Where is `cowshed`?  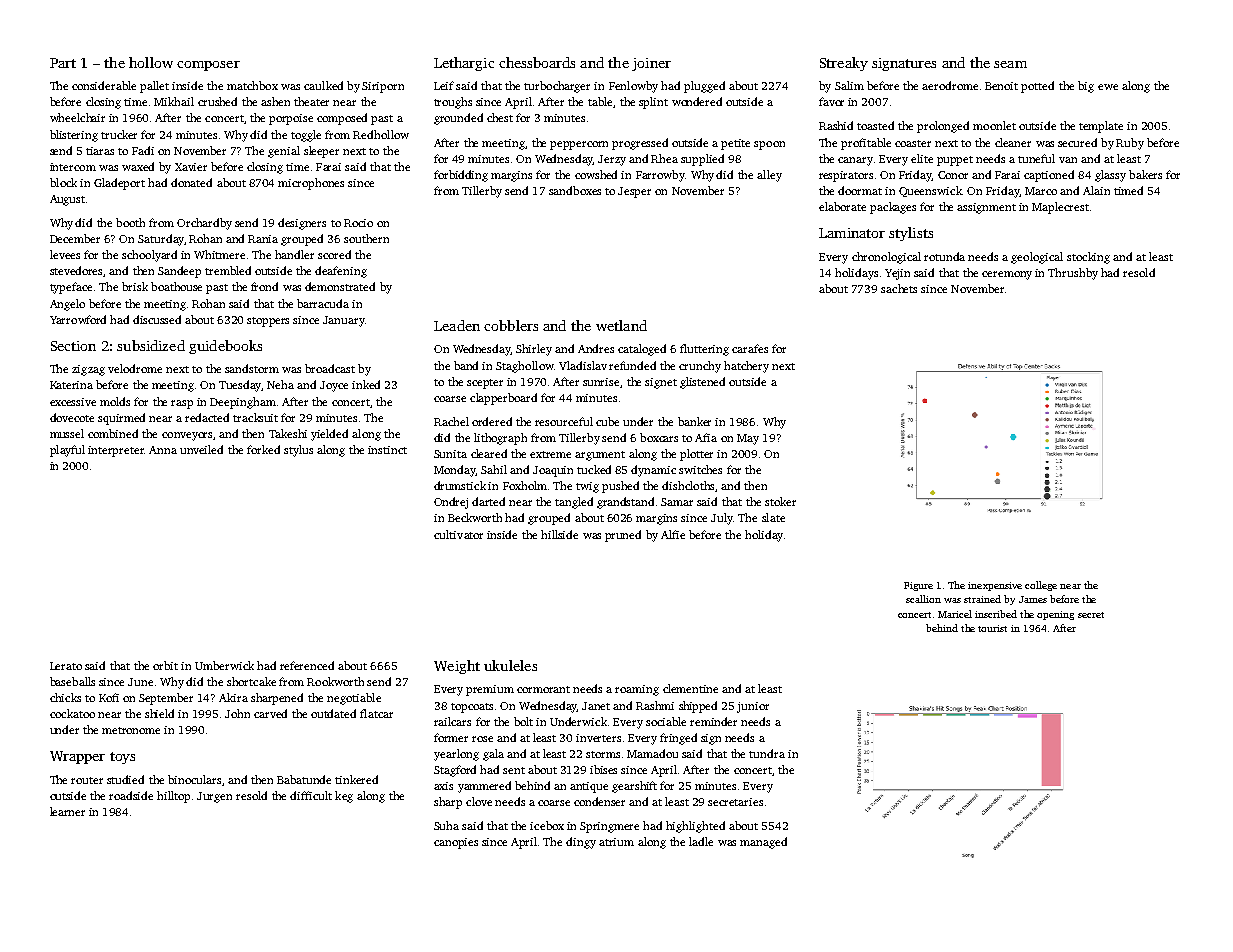 cowshed is located at coordinates (596, 174).
